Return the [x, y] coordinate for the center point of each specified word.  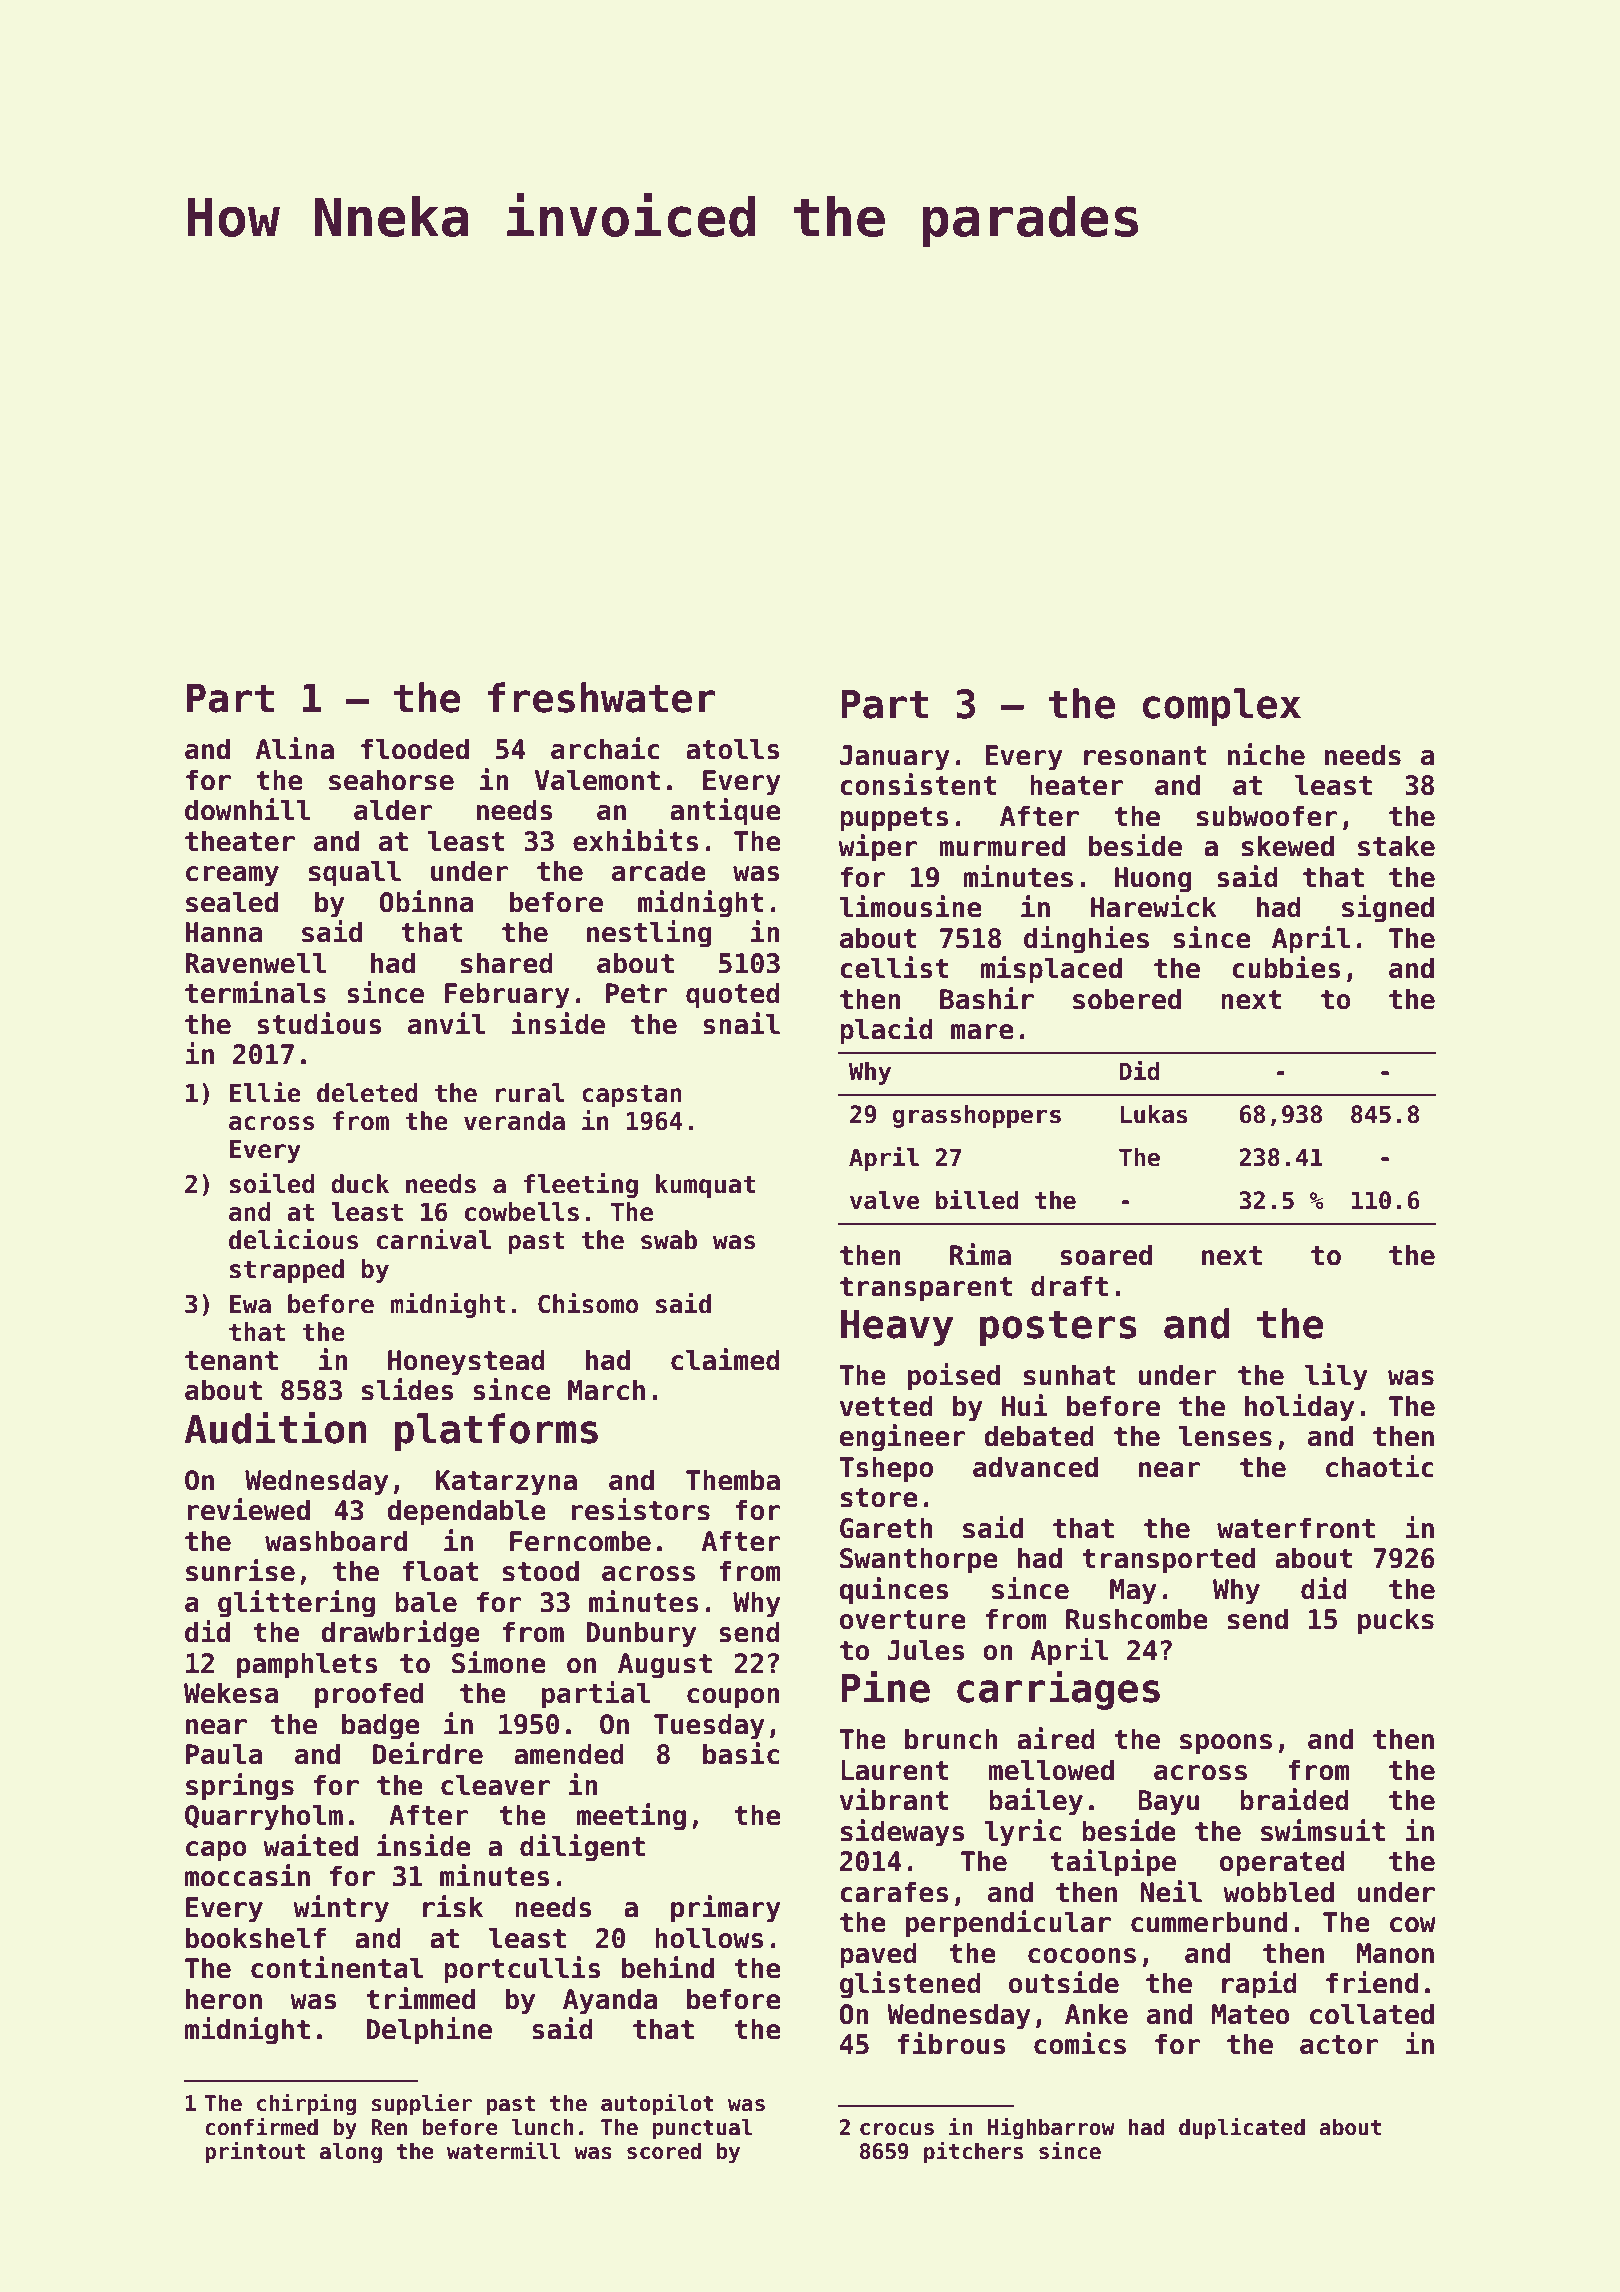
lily [1336, 1377]
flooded [415, 749]
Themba [733, 1480]
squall [355, 873]
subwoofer [1267, 816]
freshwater [602, 697]
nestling [649, 934]
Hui [1025, 1405]
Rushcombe [1137, 1619]
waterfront [1296, 1528]
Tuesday [709, 1726]
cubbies [1286, 967]
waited [310, 1845]
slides [407, 1389]
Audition [275, 1427]
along [351, 2153]
